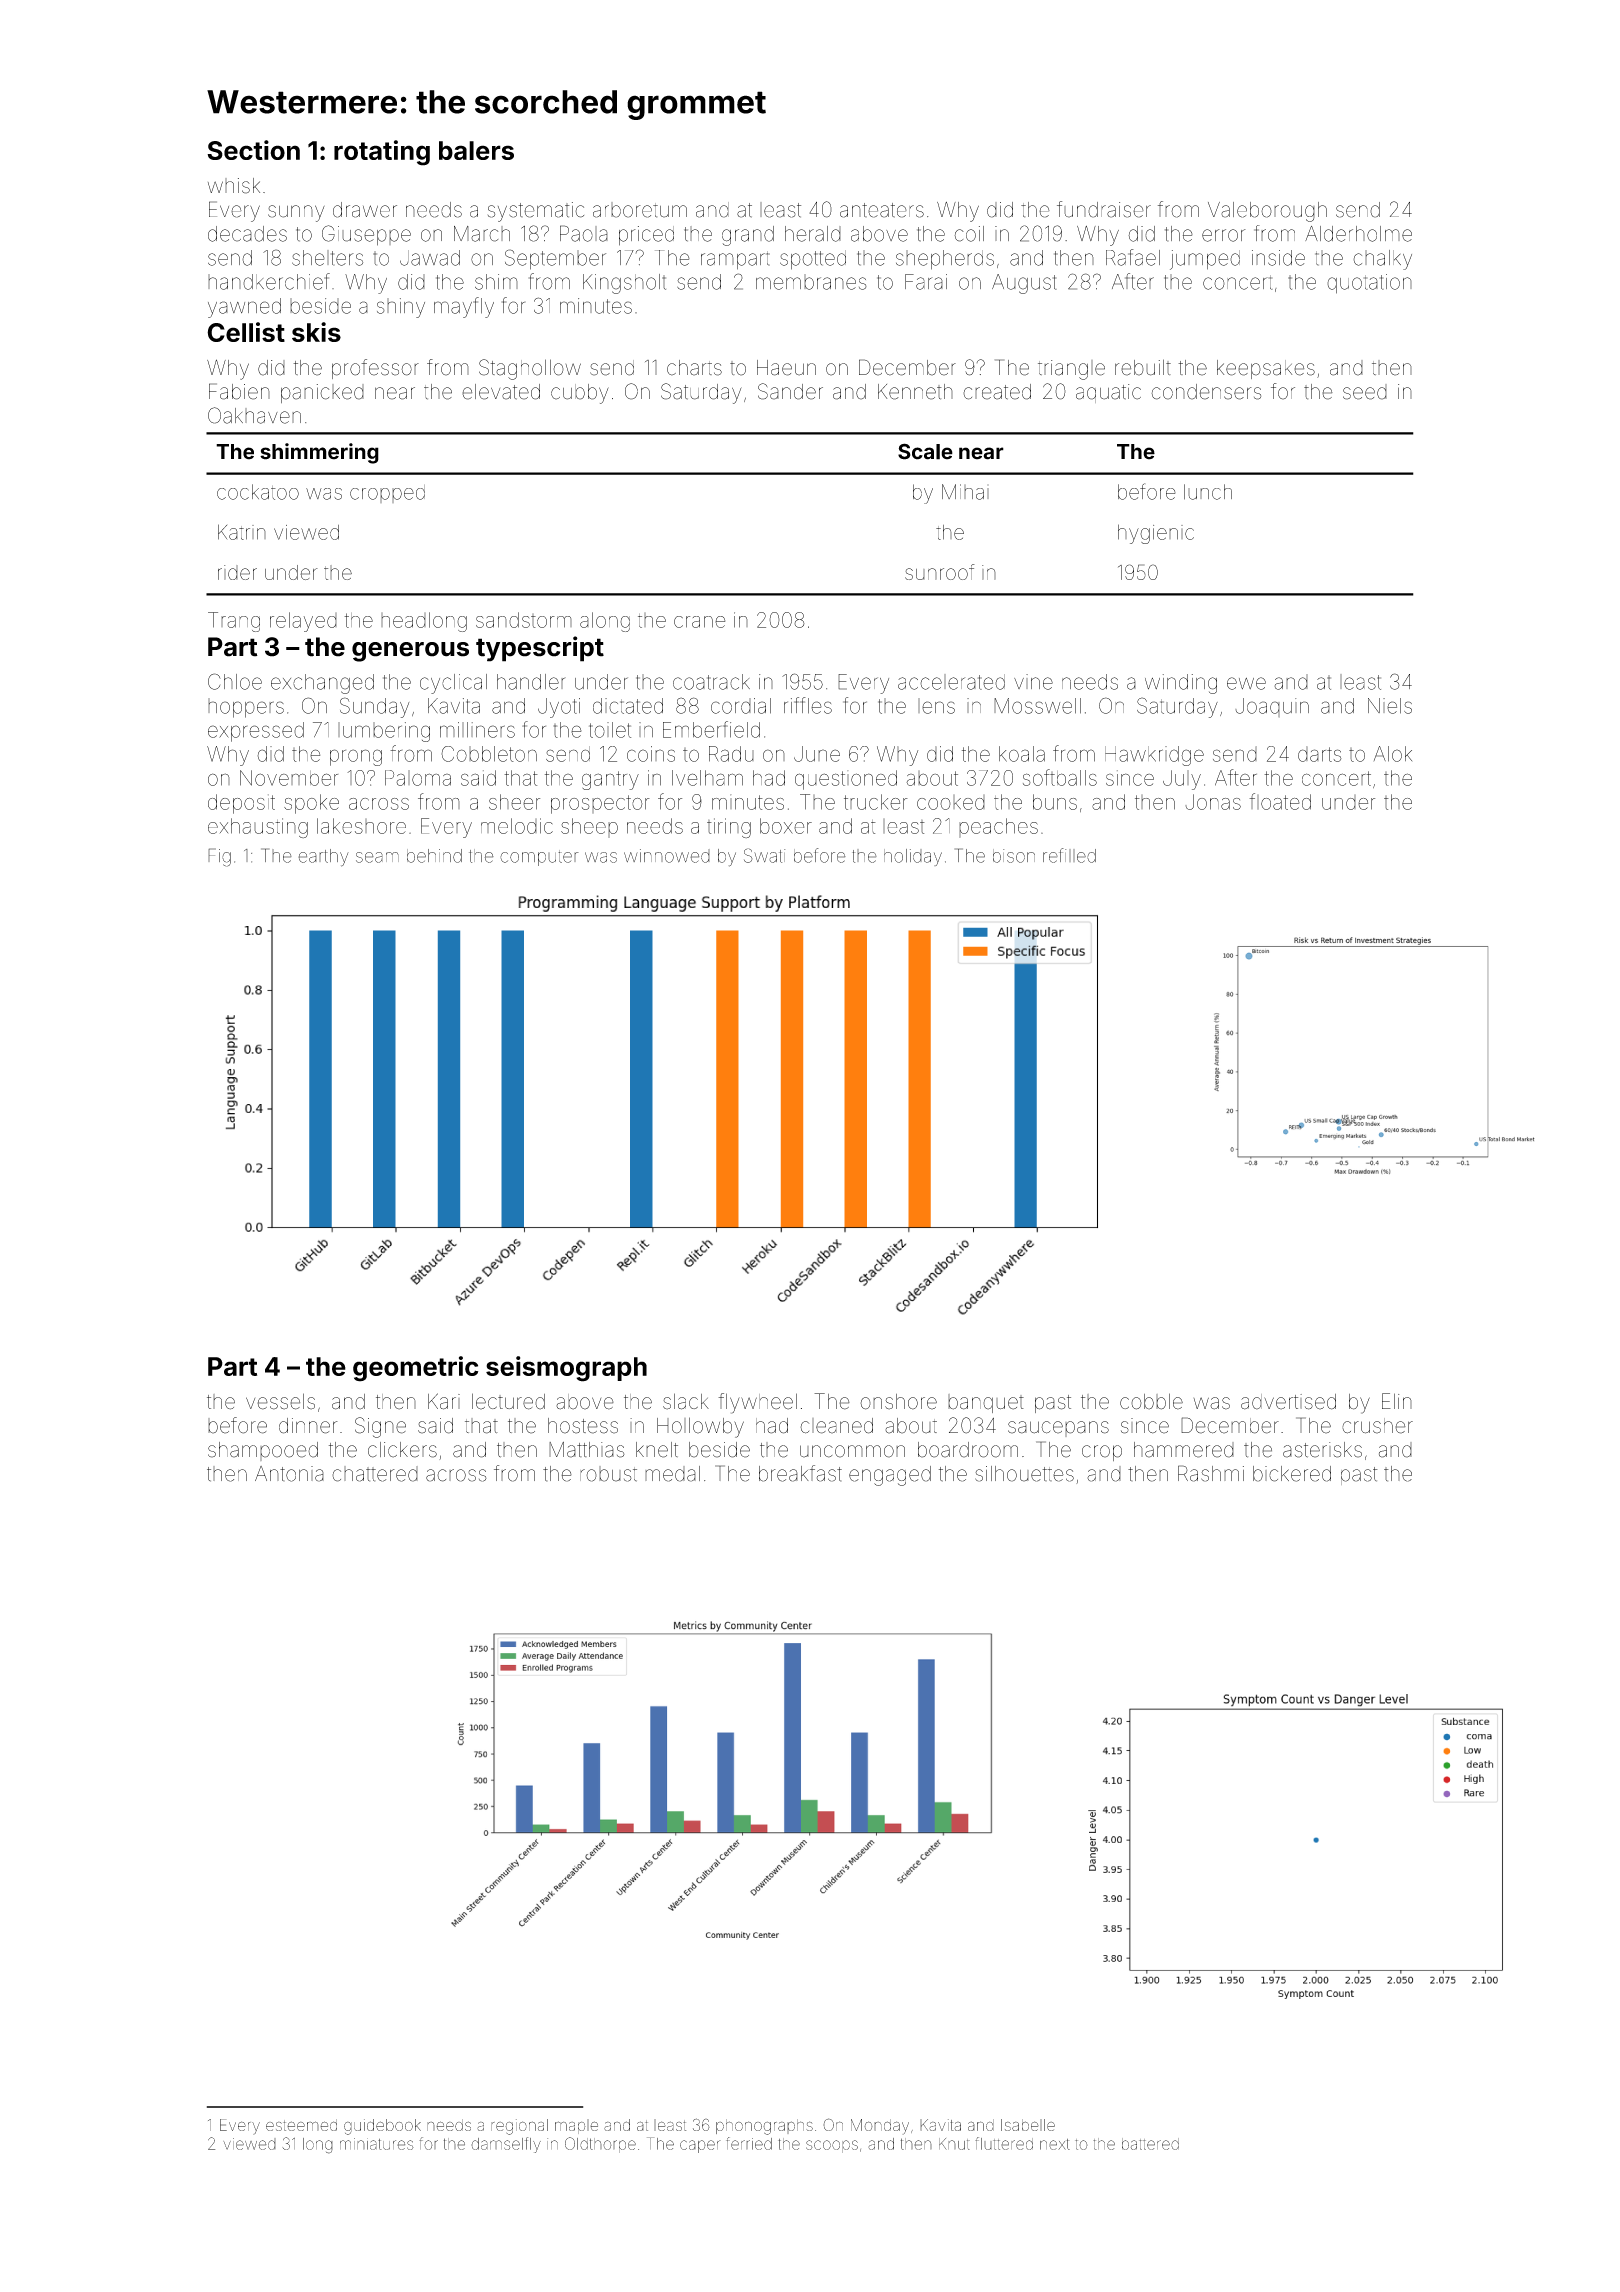 This screenshot has height=2292, width=1620. What do you see at coordinates (375, 1474) in the screenshot?
I see `chattered` at bounding box center [375, 1474].
